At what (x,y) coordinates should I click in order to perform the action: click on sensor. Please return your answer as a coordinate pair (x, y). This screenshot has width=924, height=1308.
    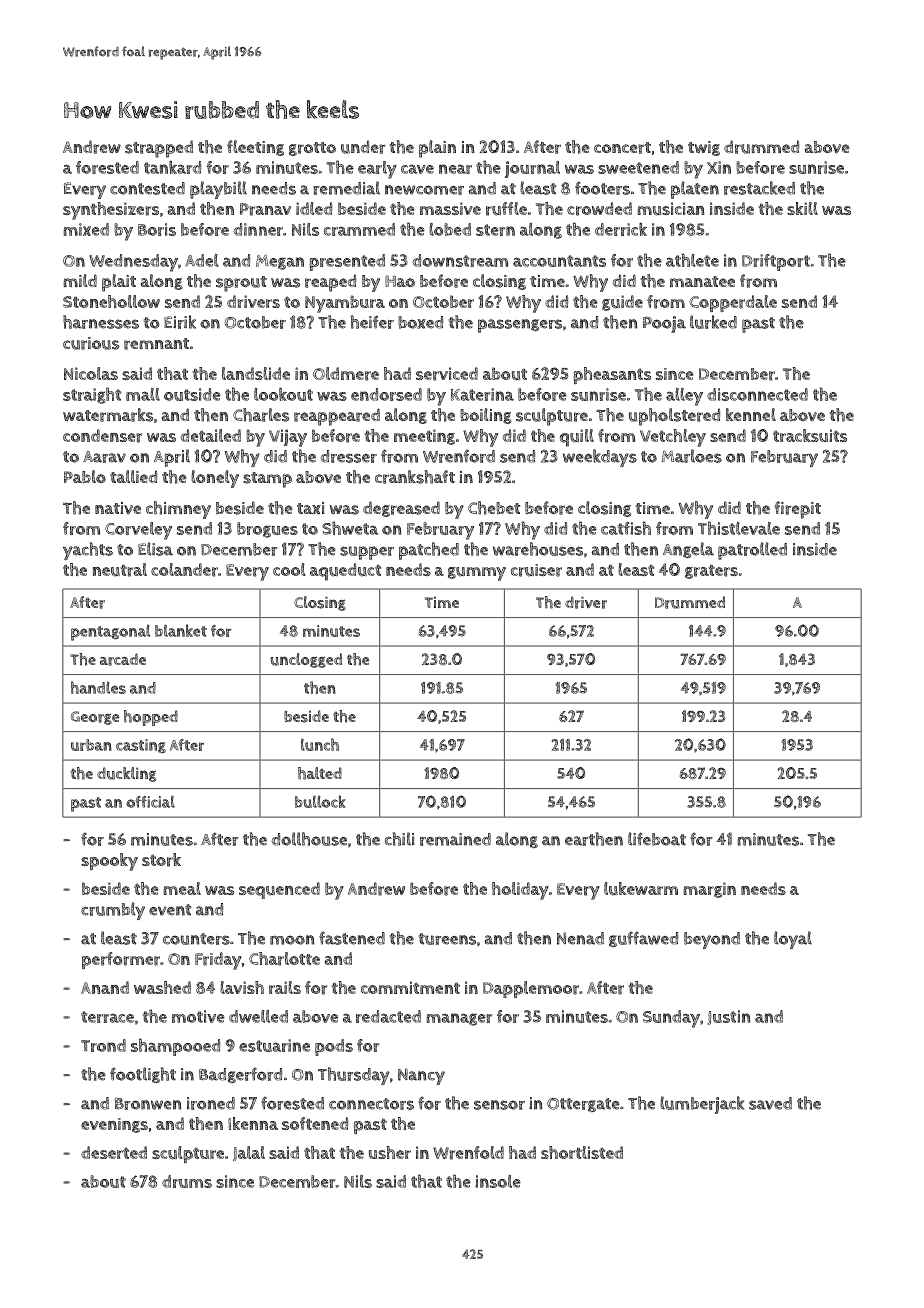
    Looking at the image, I should click on (499, 1105).
